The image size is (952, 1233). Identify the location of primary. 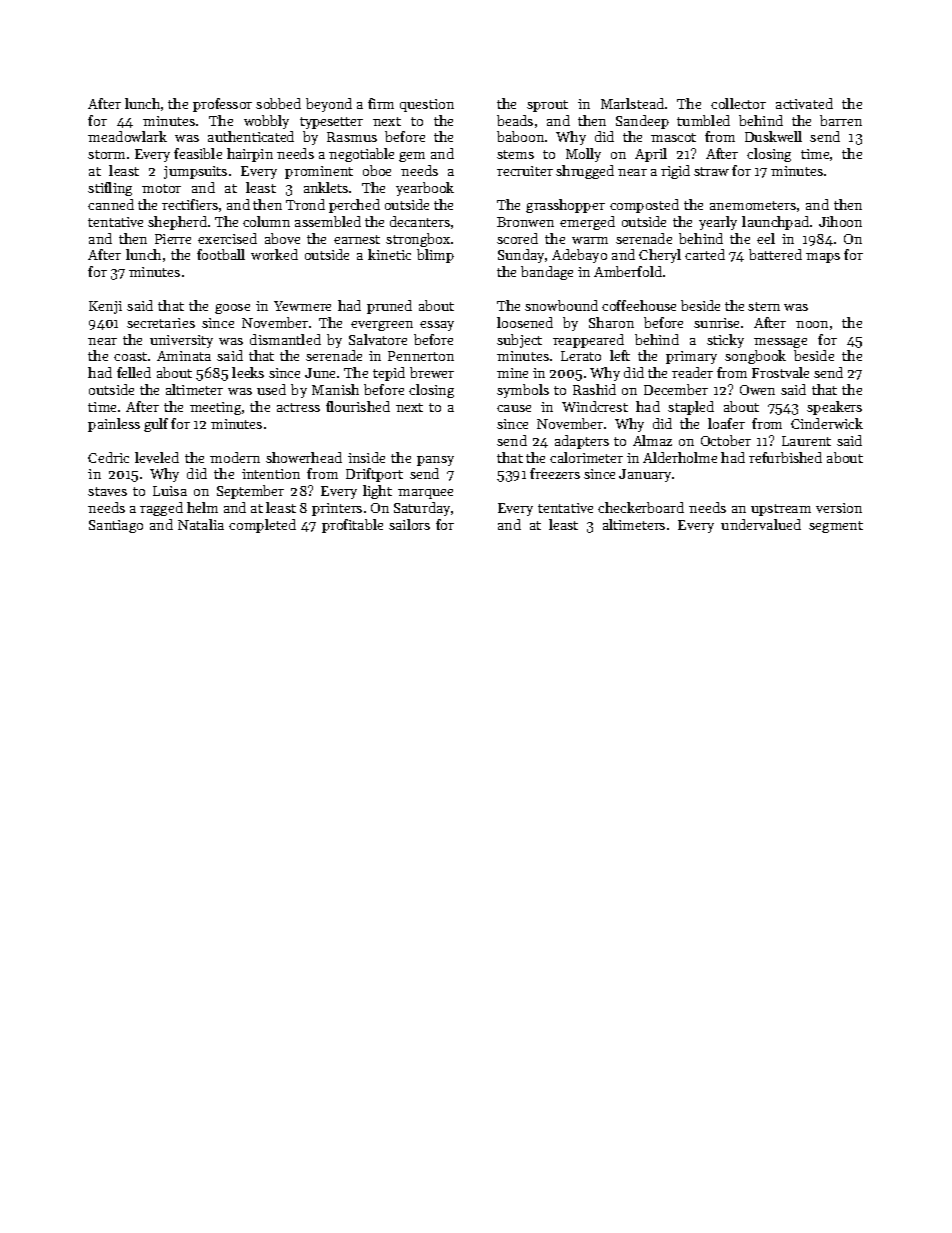
(691, 357).
